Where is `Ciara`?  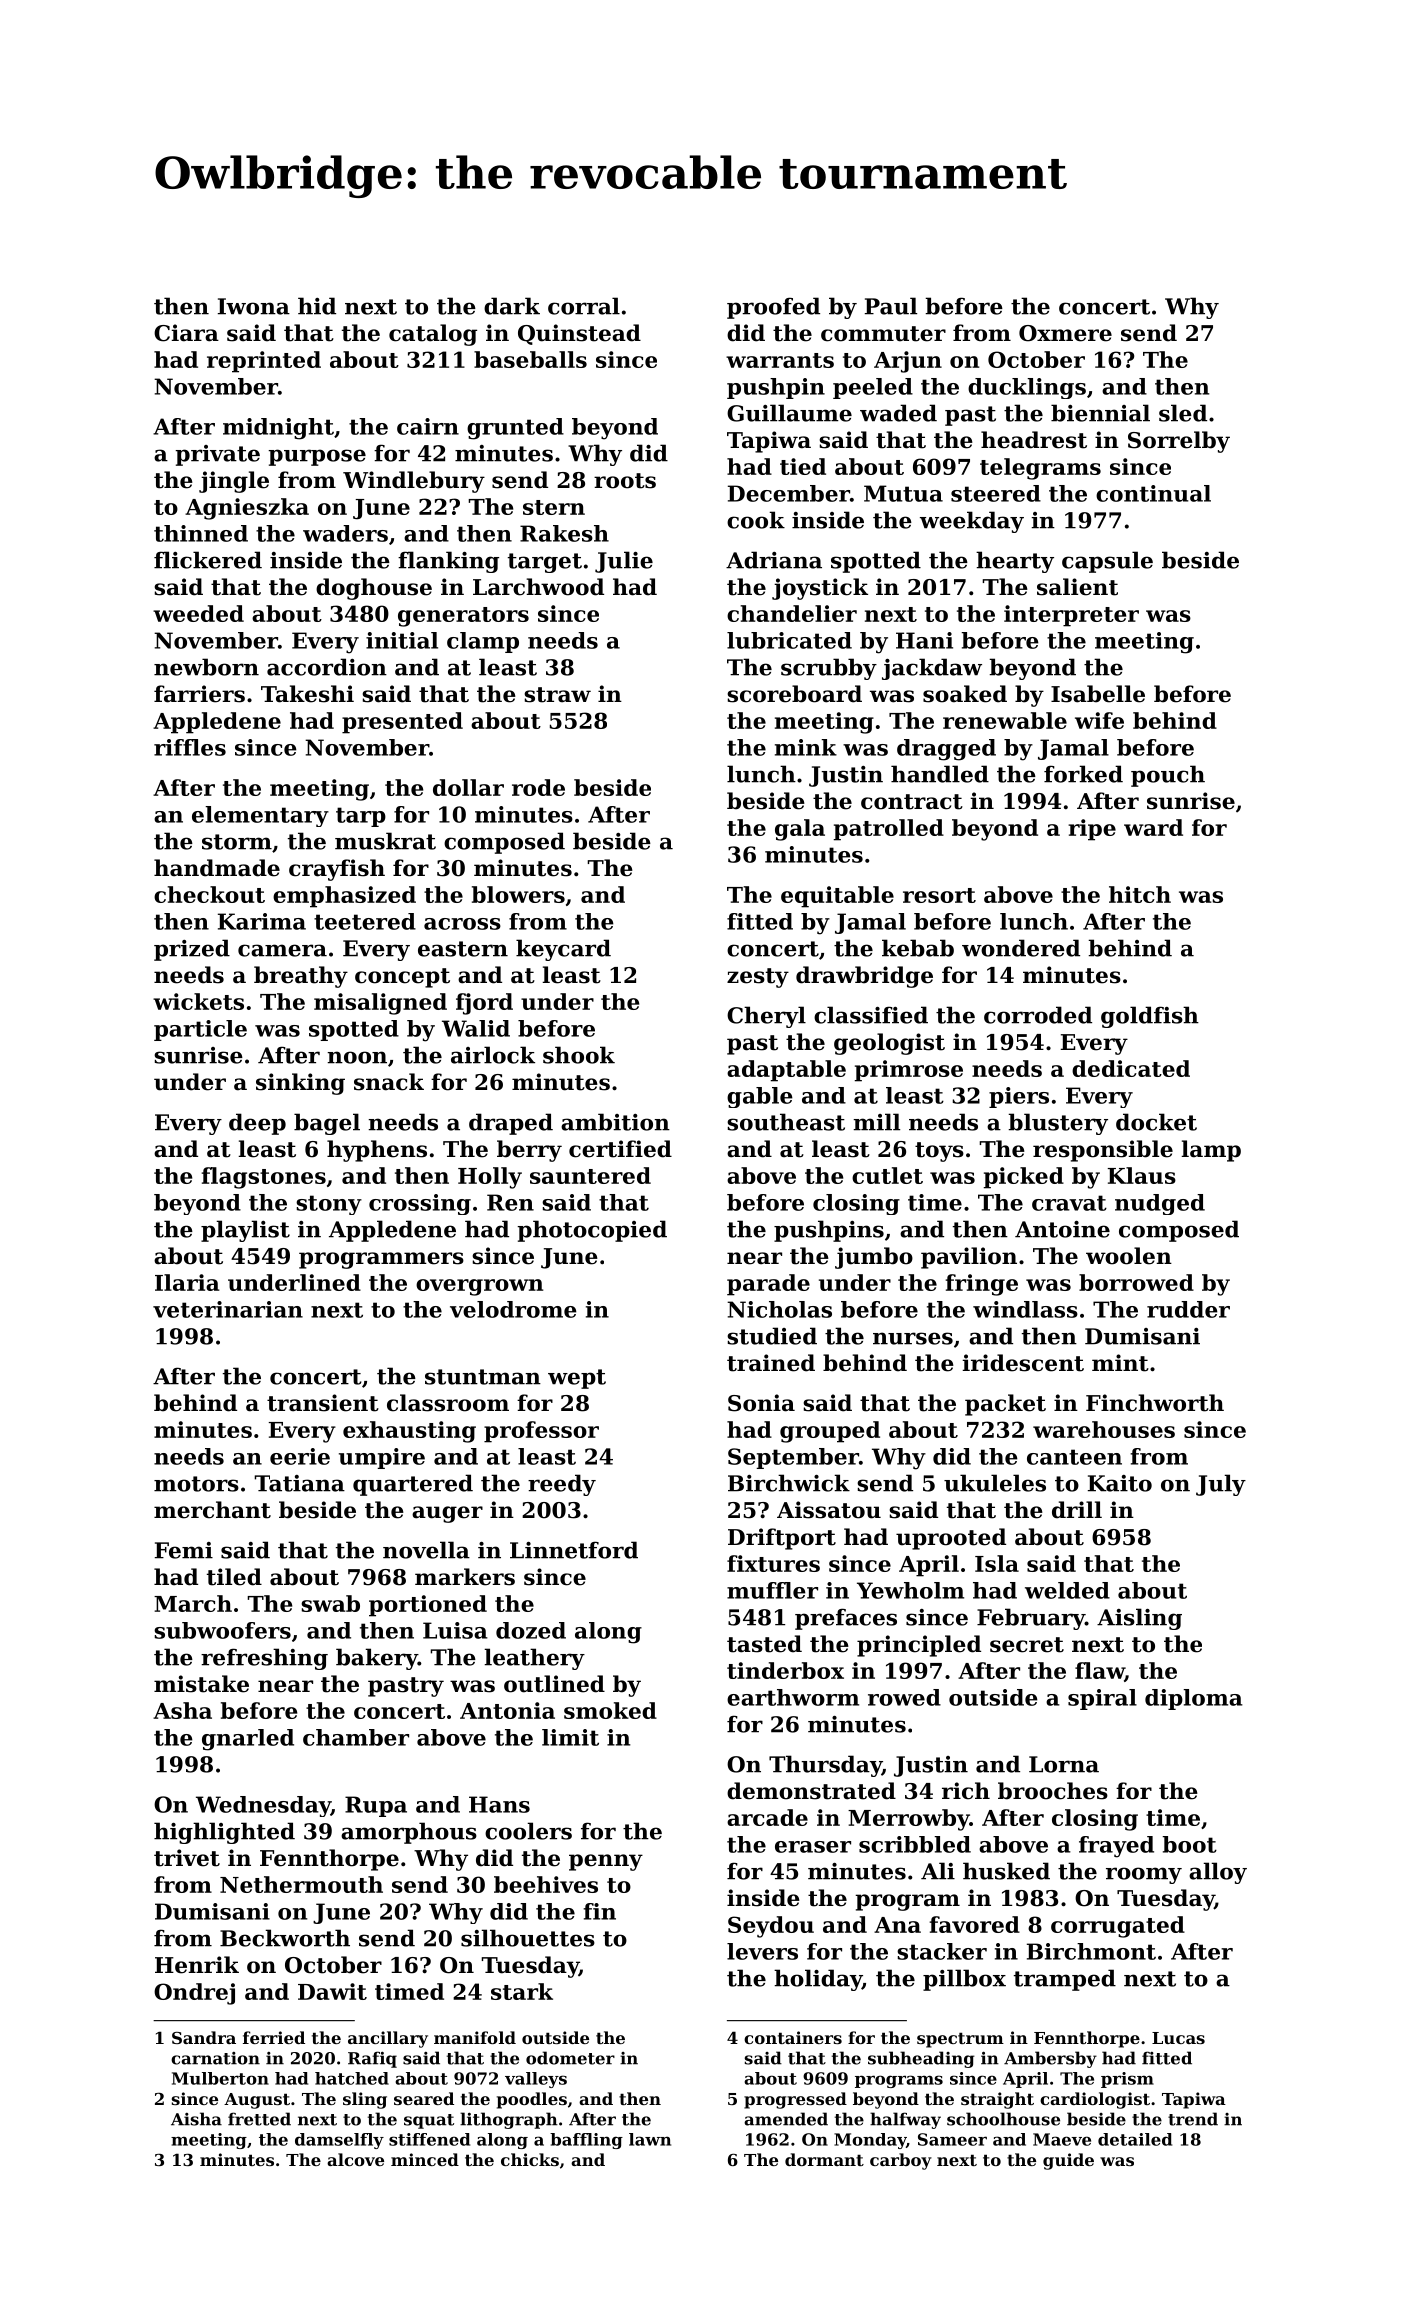
Ciara is located at coordinates (186, 333).
